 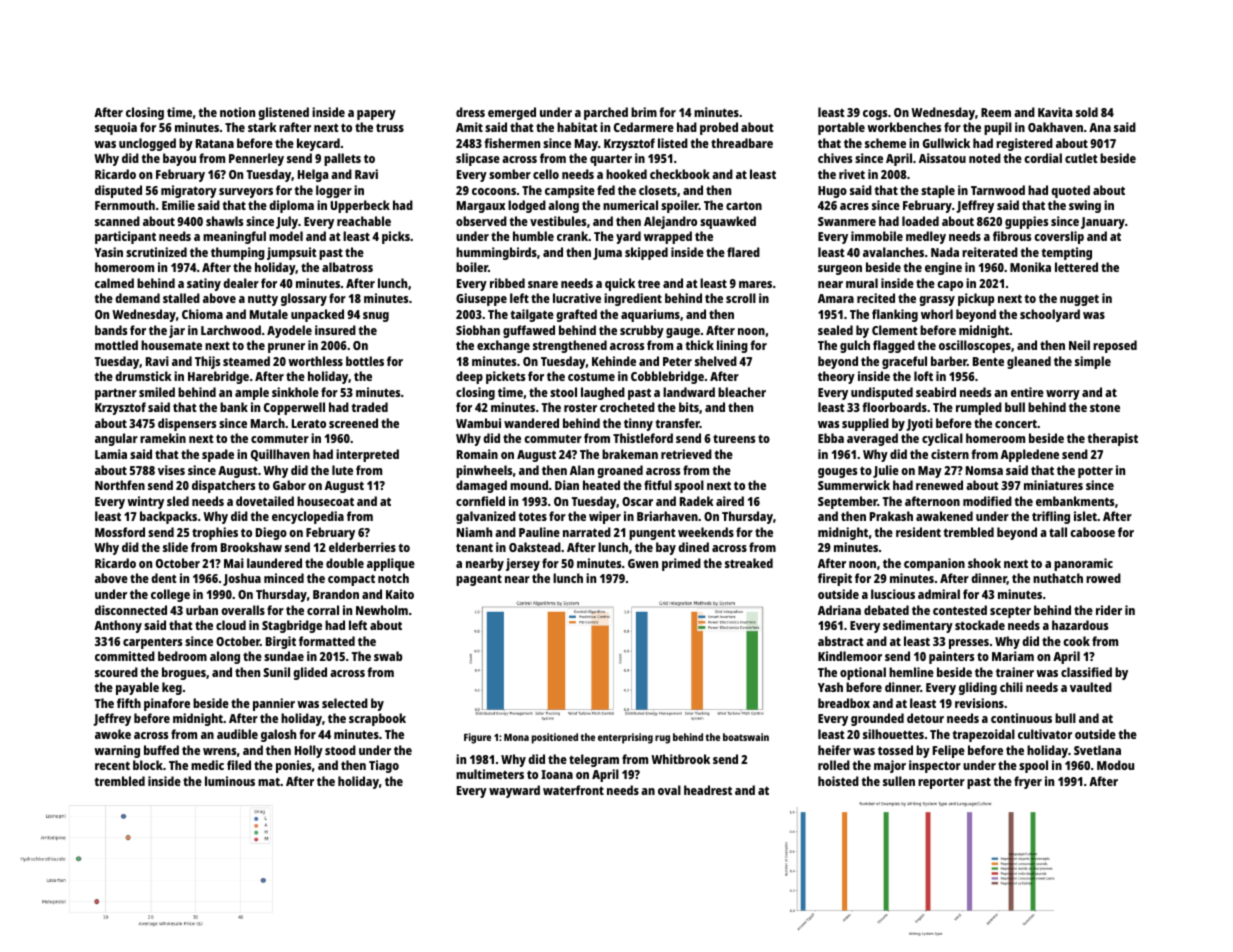 What do you see at coordinates (728, 222) in the screenshot?
I see `squawked` at bounding box center [728, 222].
